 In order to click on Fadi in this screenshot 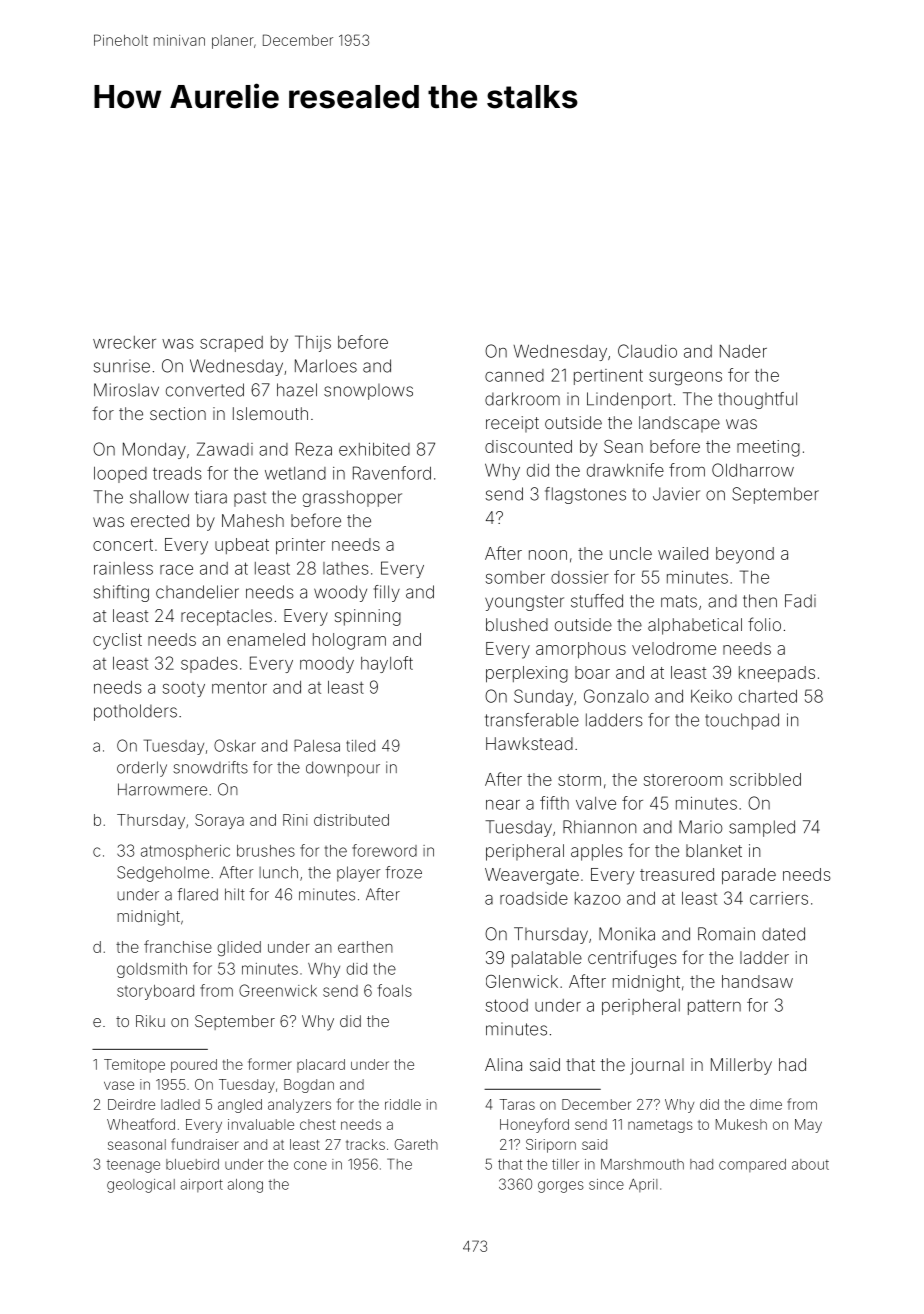, I will do `click(800, 601)`.
